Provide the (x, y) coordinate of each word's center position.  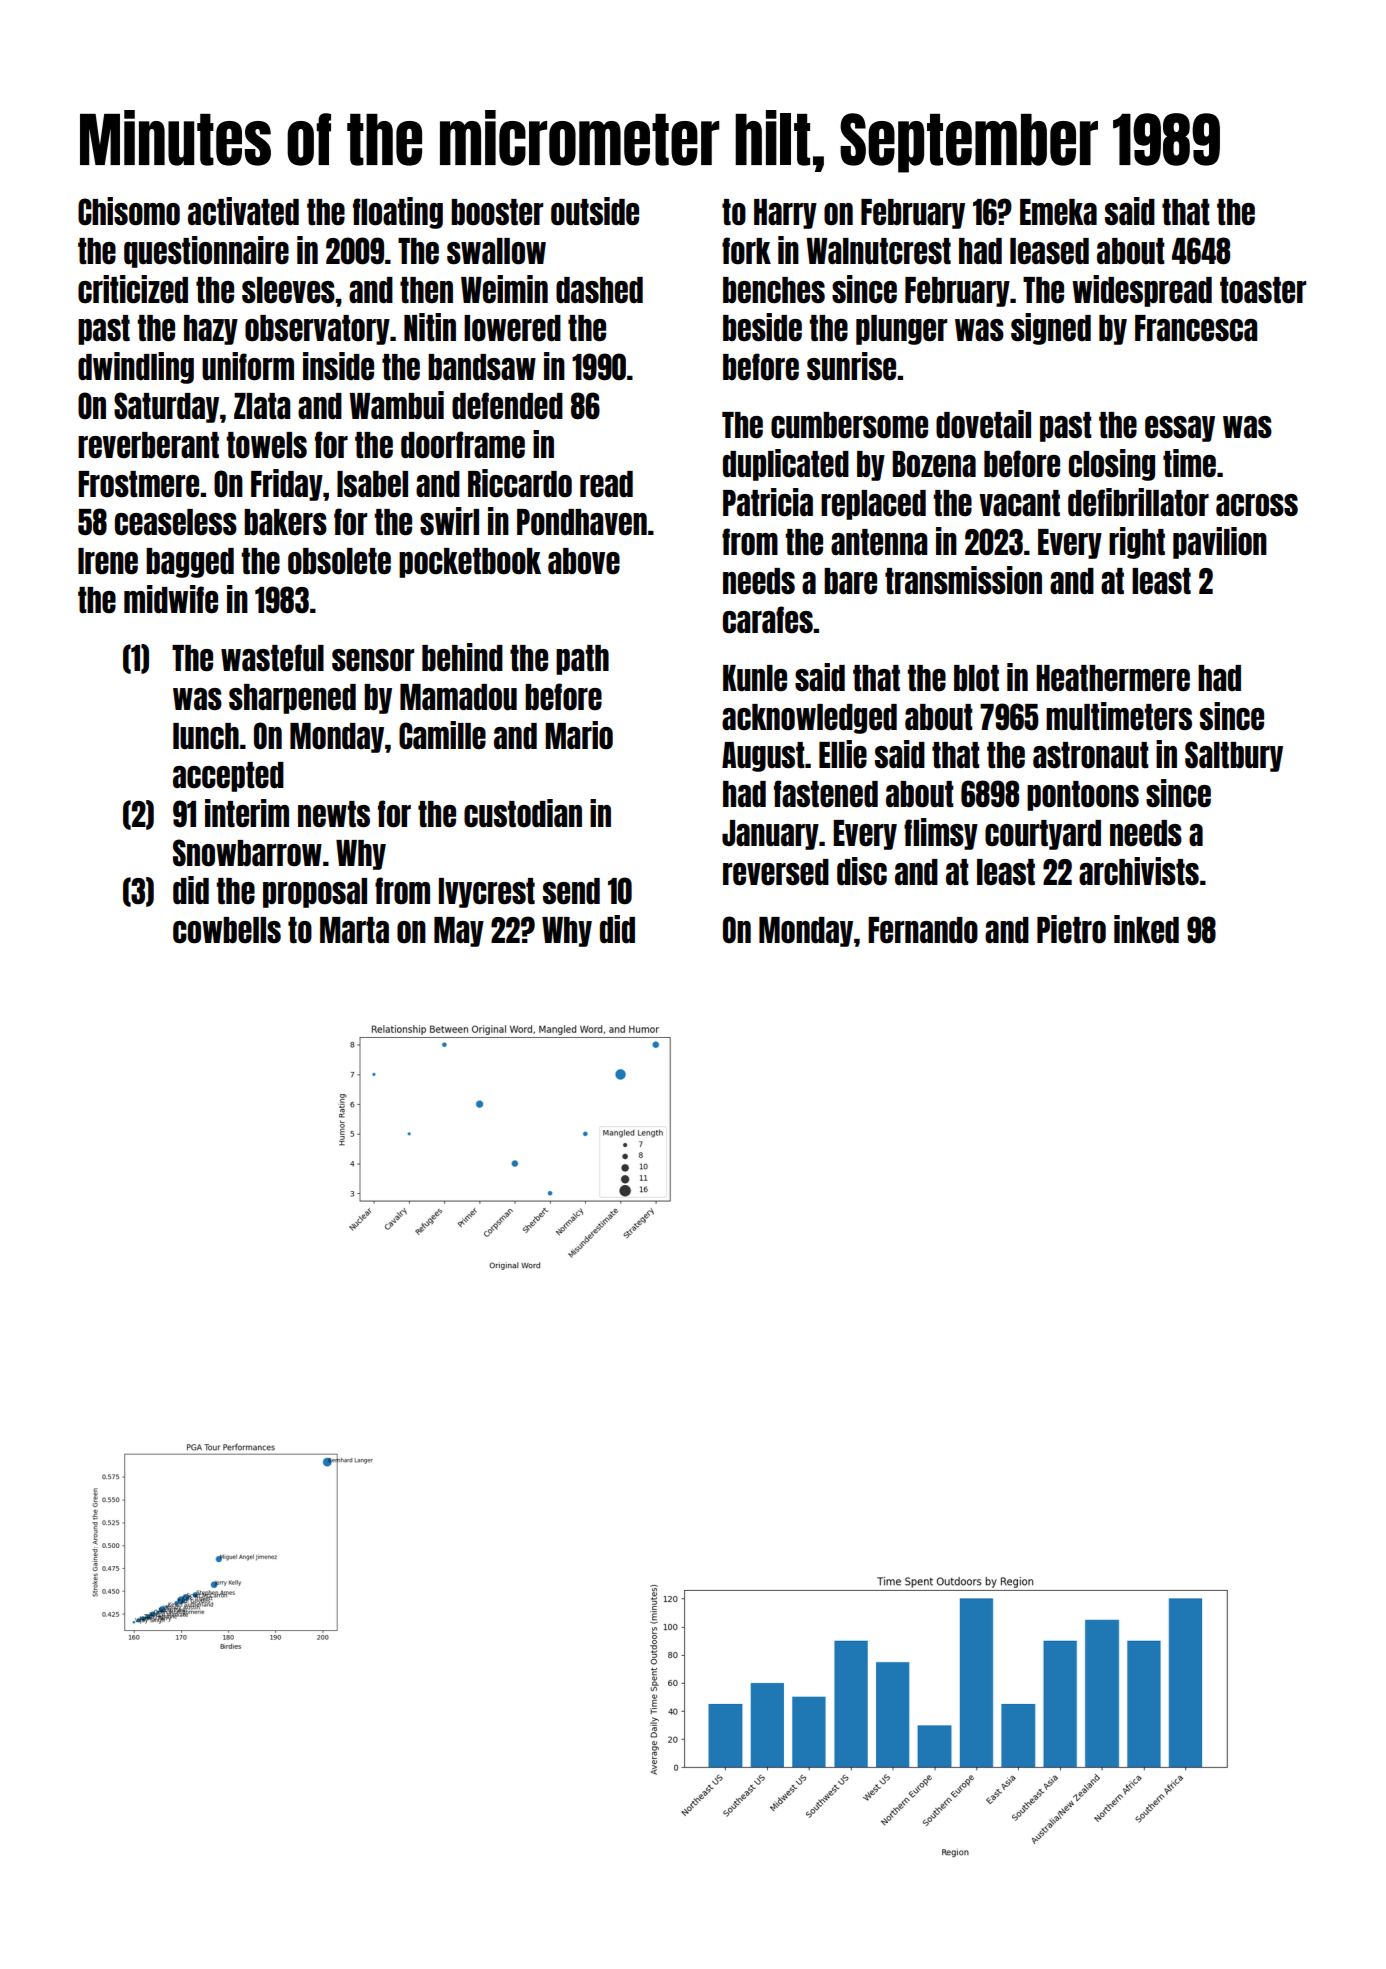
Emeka (1058, 212)
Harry (785, 214)
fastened (826, 793)
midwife (171, 599)
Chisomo (129, 211)
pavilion (1220, 543)
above (584, 561)
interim (247, 813)
